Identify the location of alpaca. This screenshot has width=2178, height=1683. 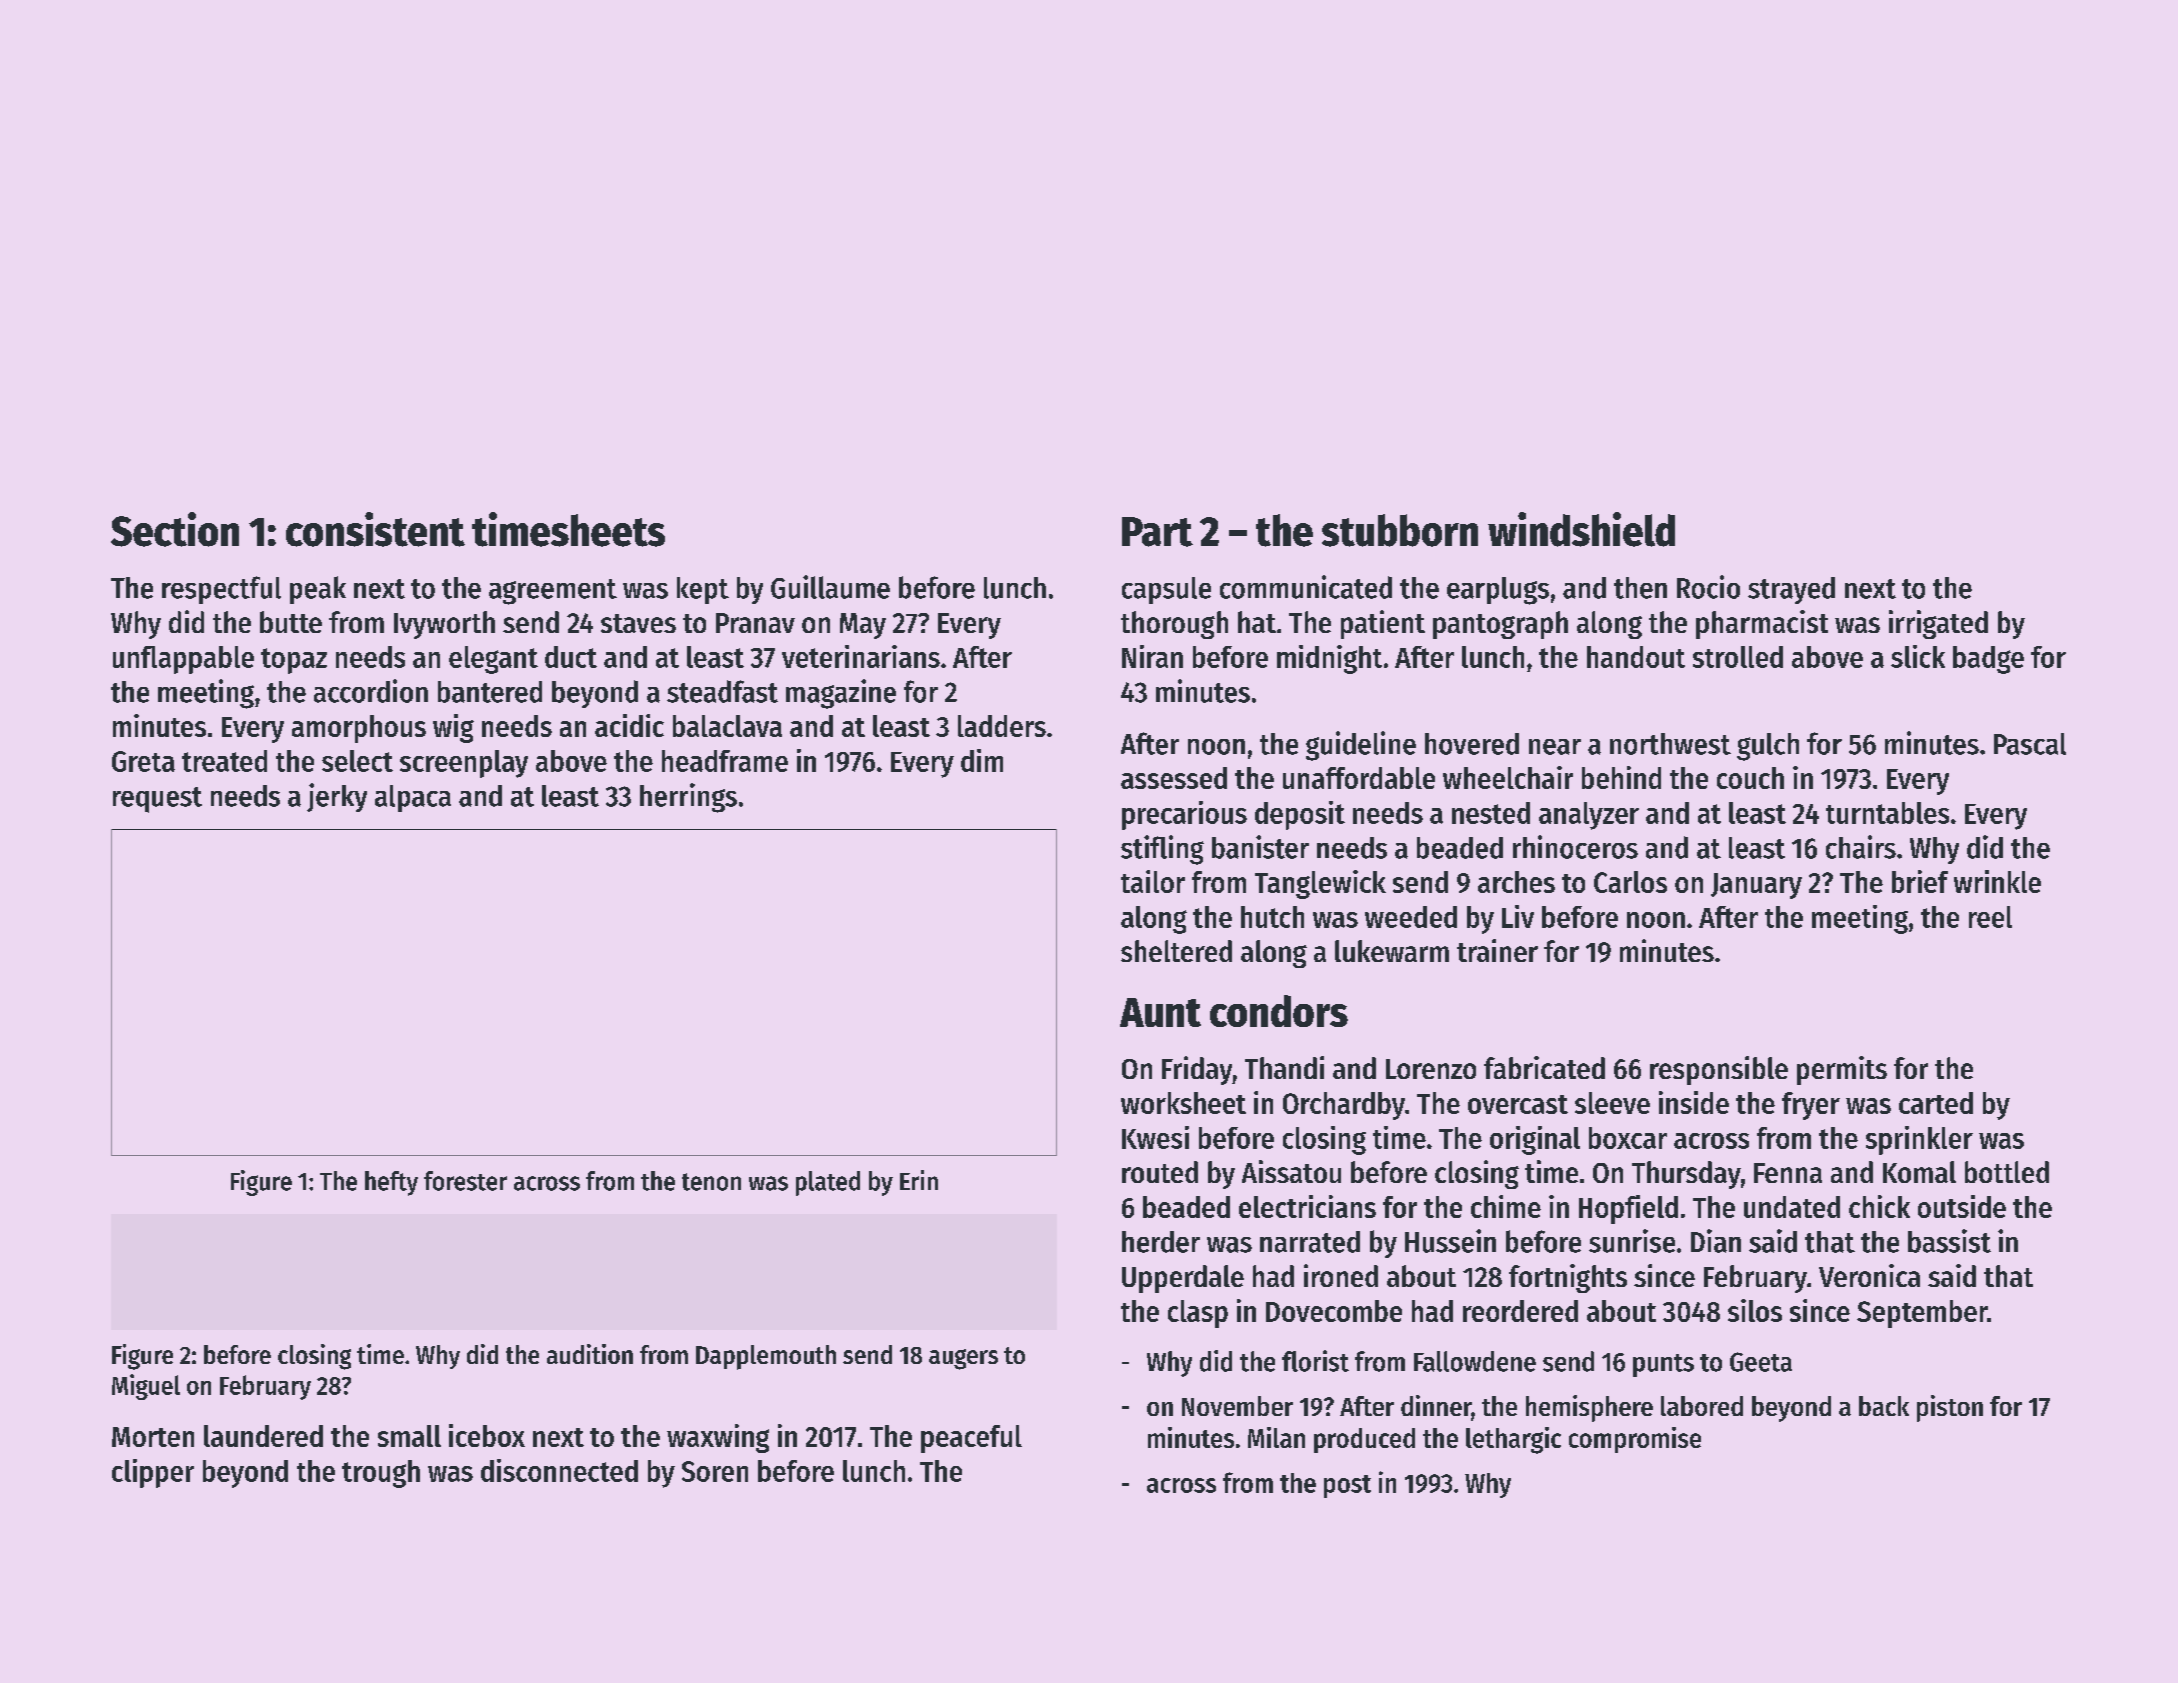
(413, 798).
